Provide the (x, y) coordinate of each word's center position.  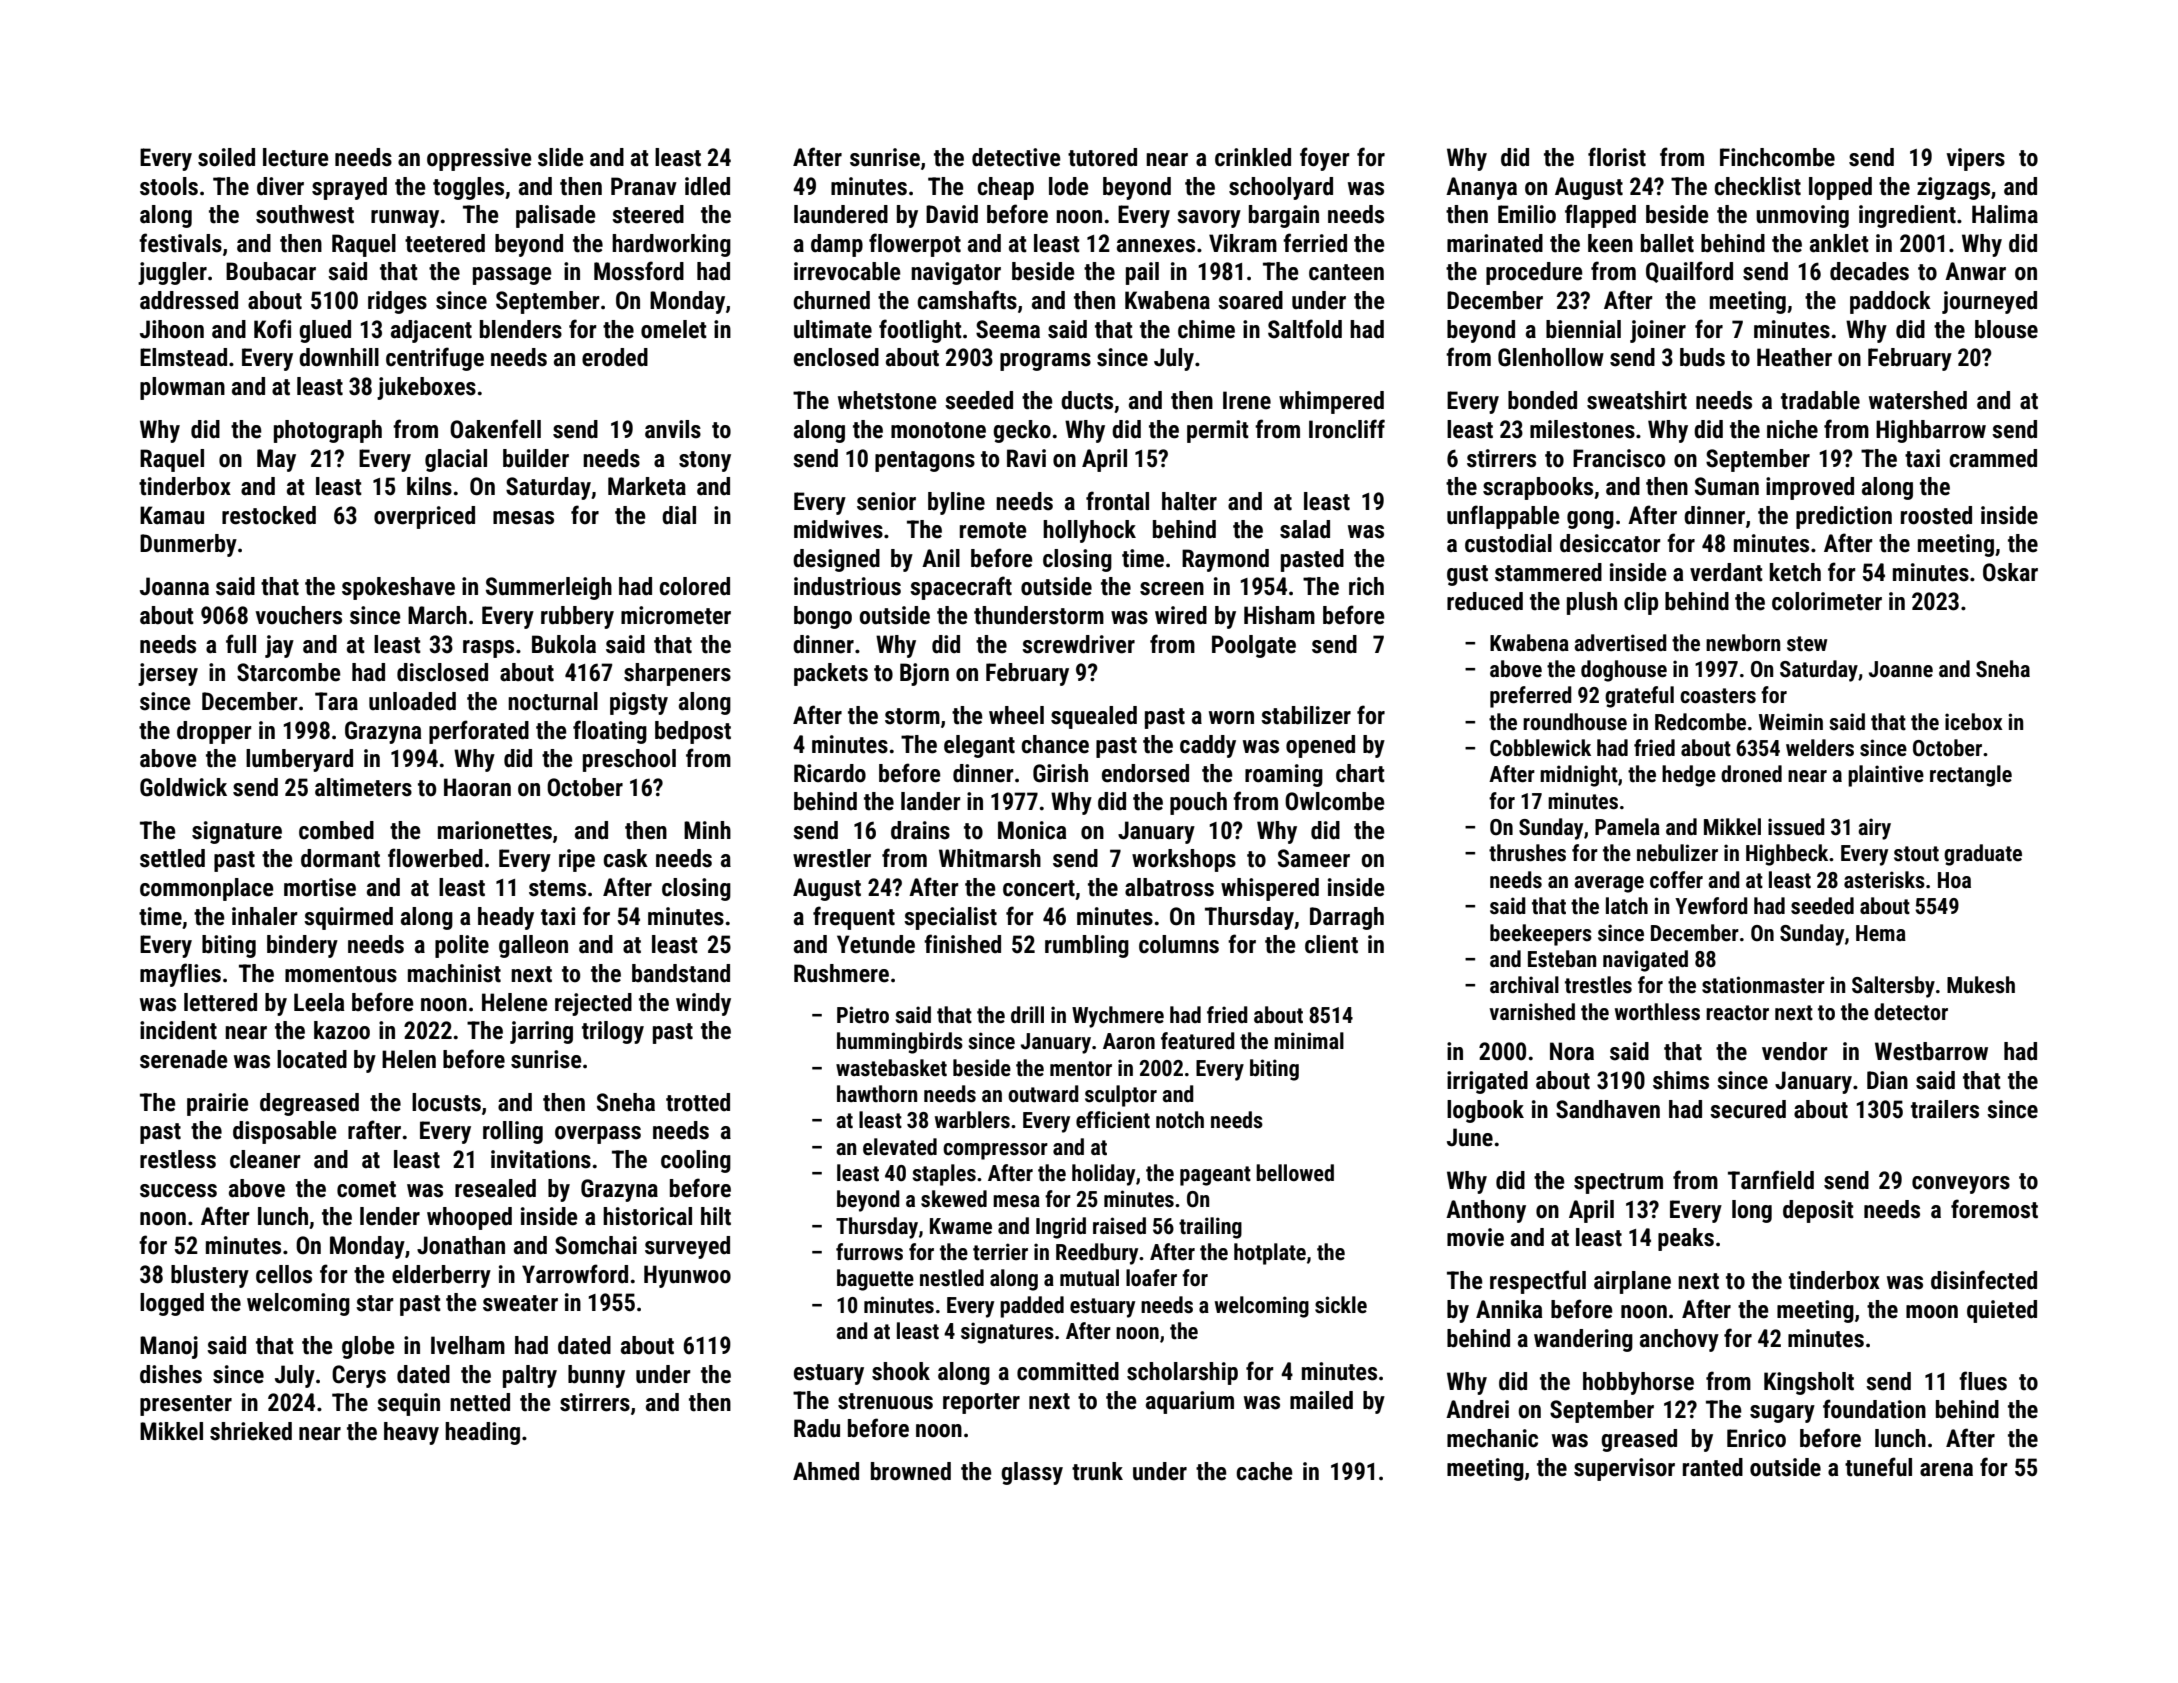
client (1331, 944)
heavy (411, 1433)
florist (1617, 157)
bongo (823, 617)
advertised (1620, 643)
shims (1681, 1080)
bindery (302, 946)
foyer (1325, 159)
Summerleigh (549, 588)
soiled (226, 157)
